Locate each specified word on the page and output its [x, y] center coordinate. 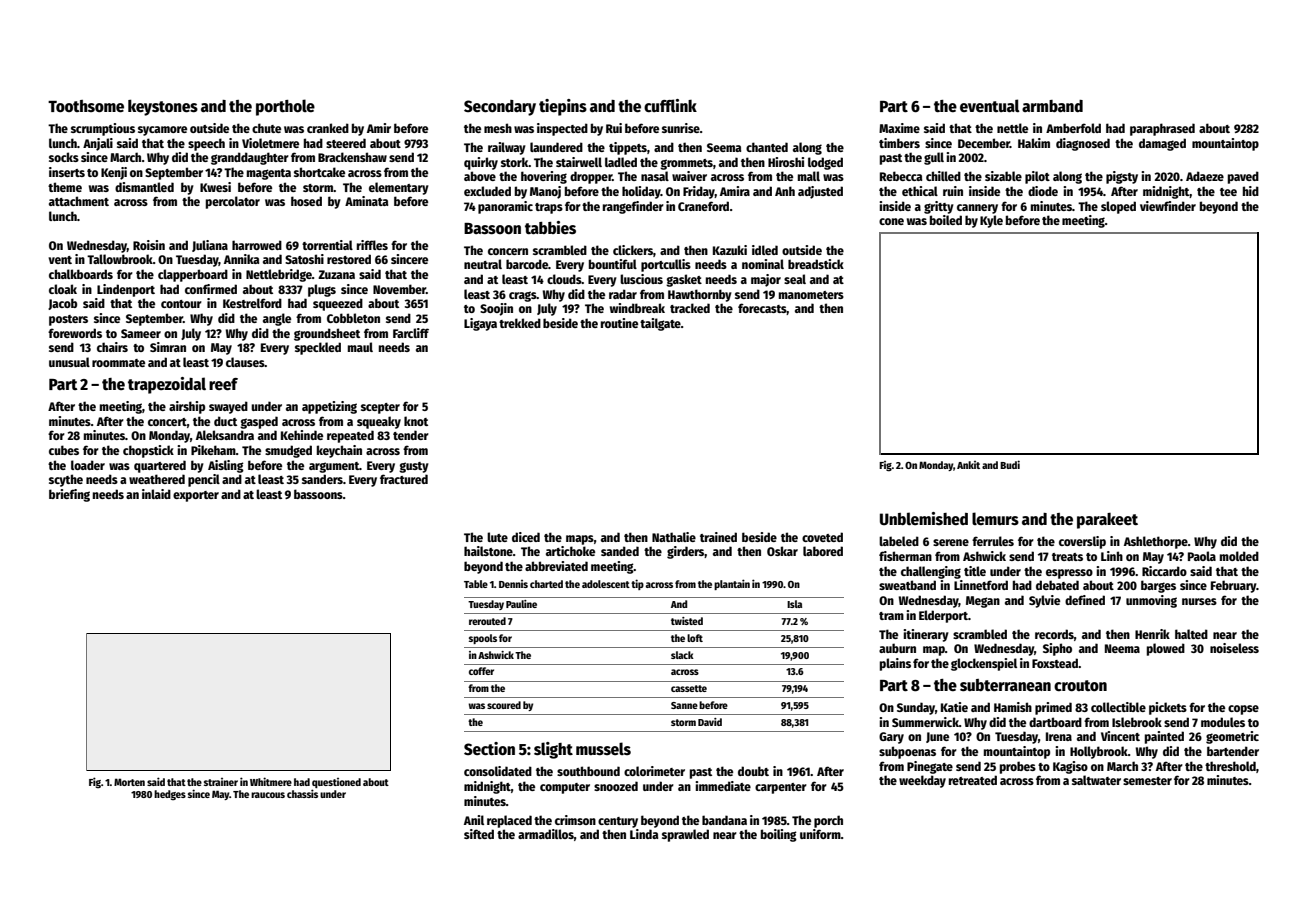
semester [1147, 781]
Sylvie [1044, 601]
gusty [414, 467]
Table [476, 584]
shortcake [319, 172]
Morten [129, 782]
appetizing [329, 407]
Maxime [899, 128]
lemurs [995, 518]
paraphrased [1162, 129]
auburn [897, 648]
